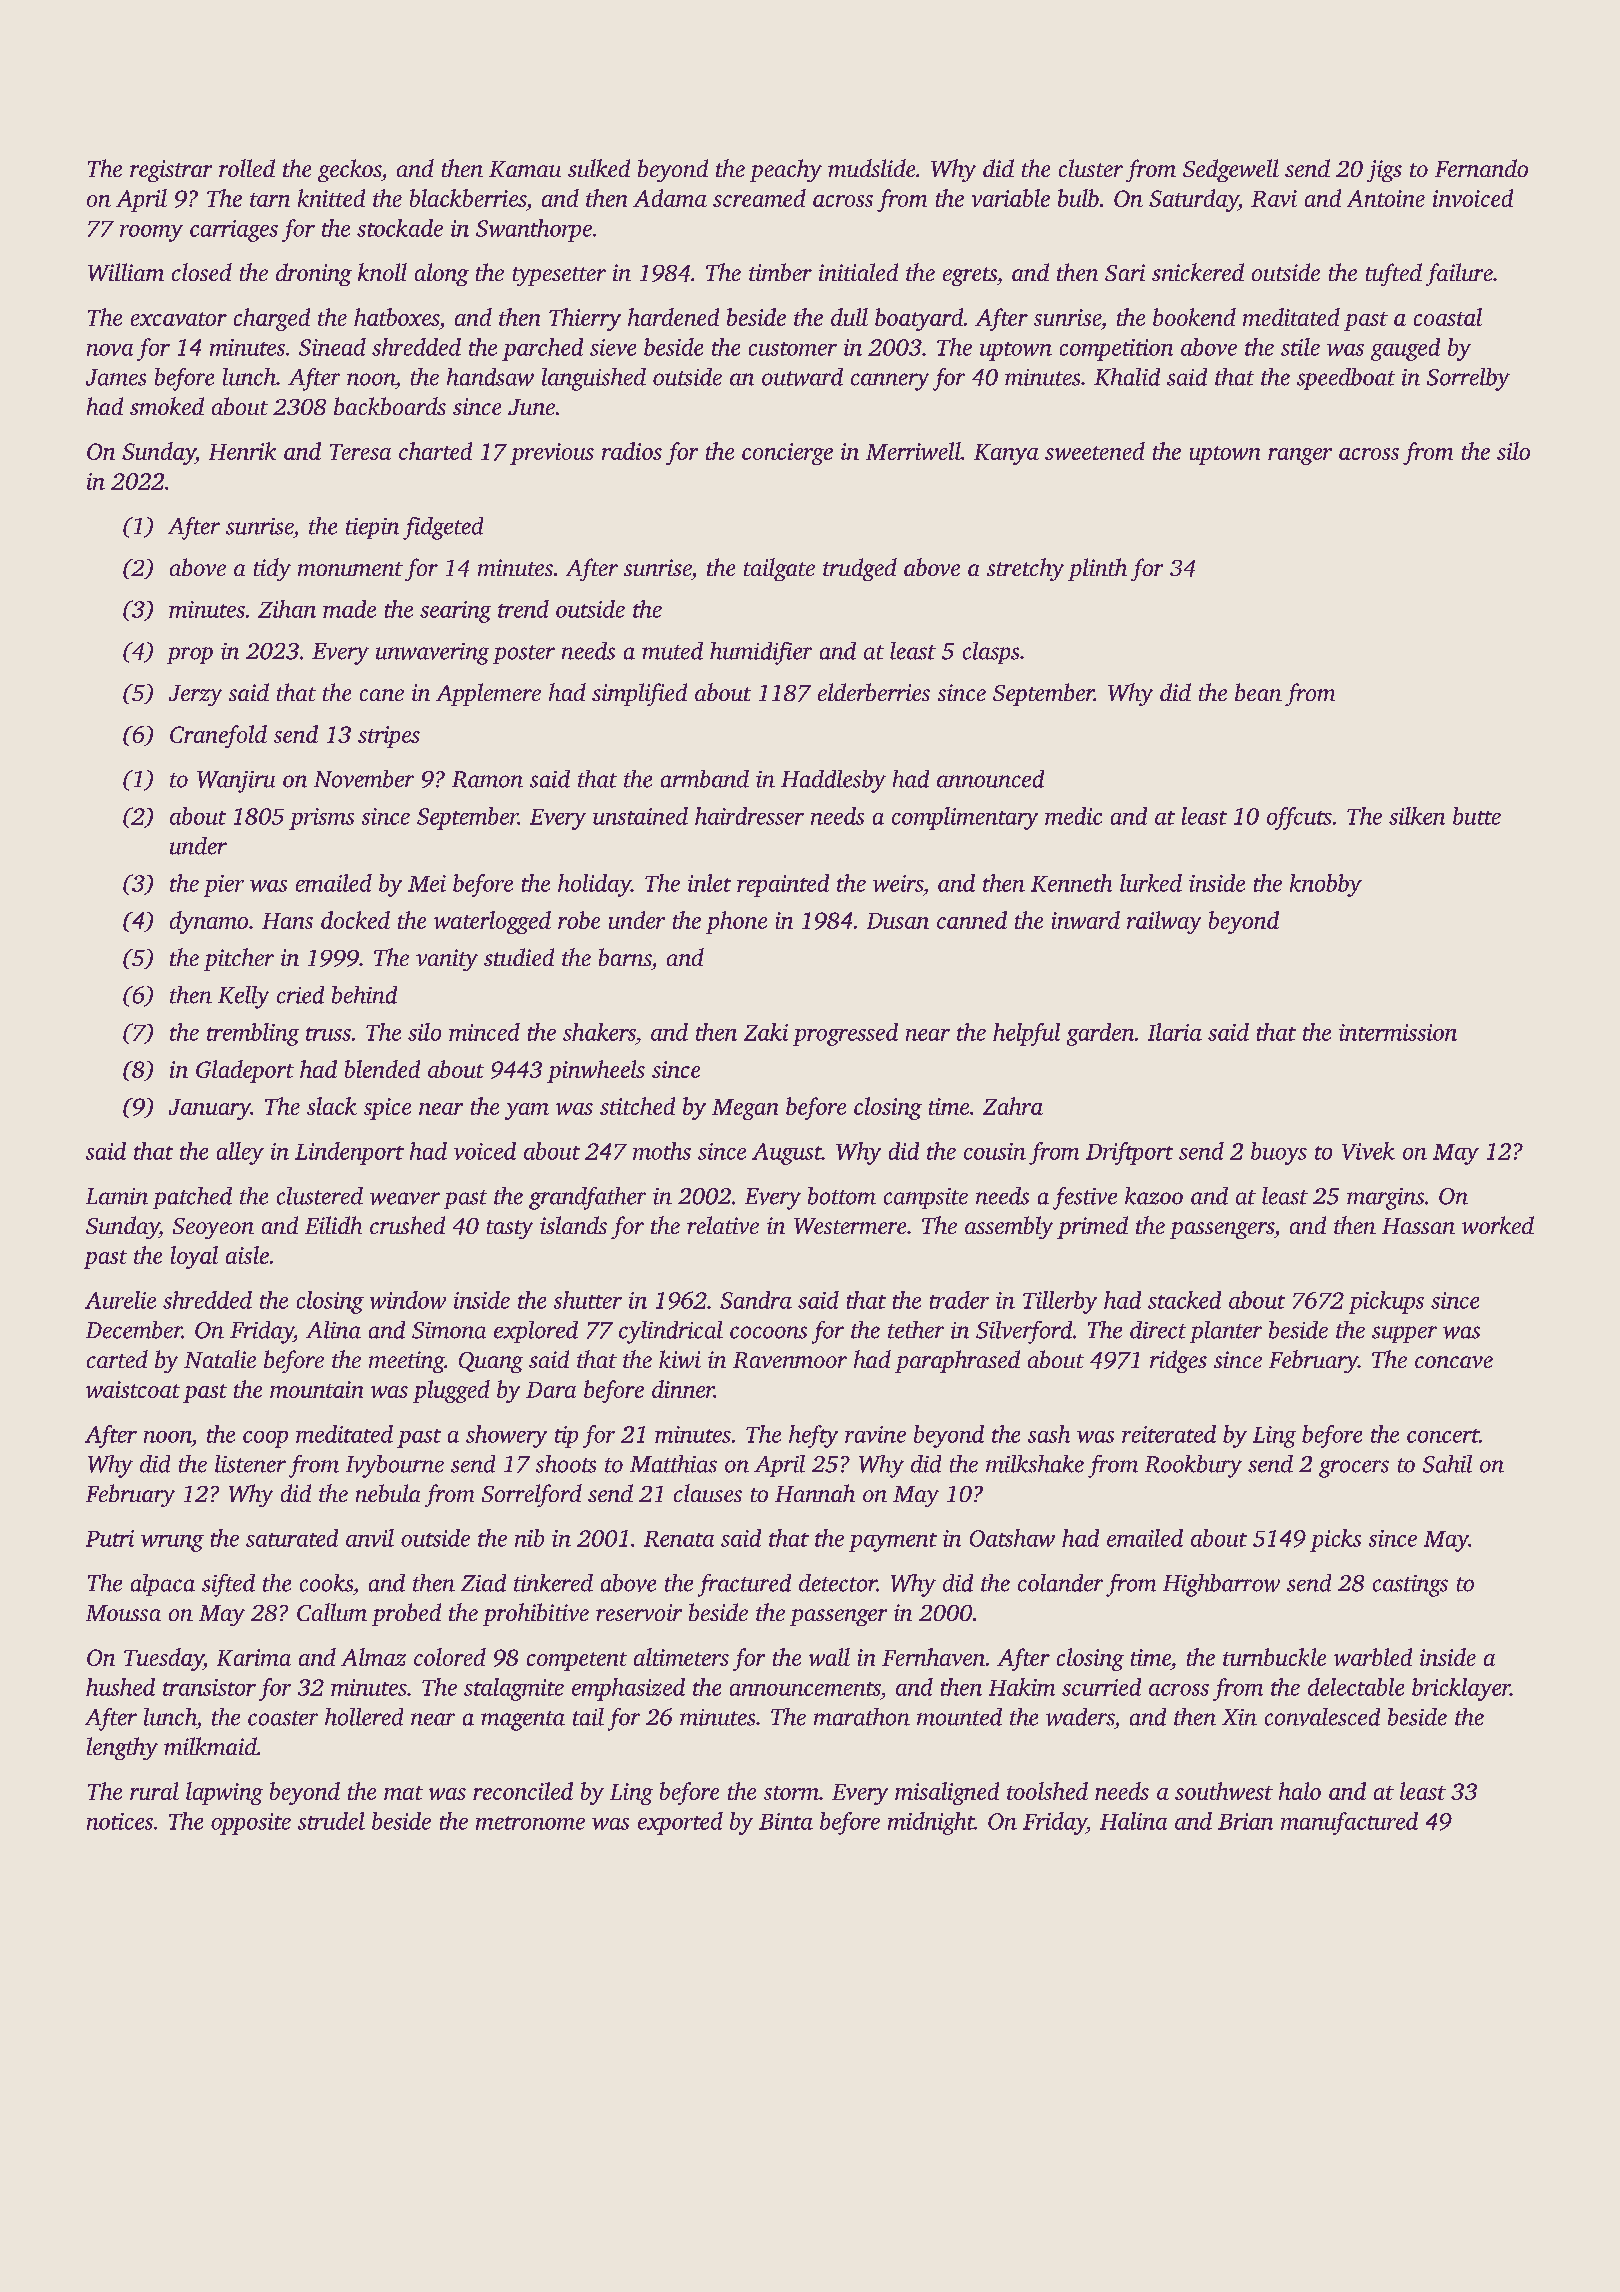  I want to click on Zaki, so click(766, 1032).
